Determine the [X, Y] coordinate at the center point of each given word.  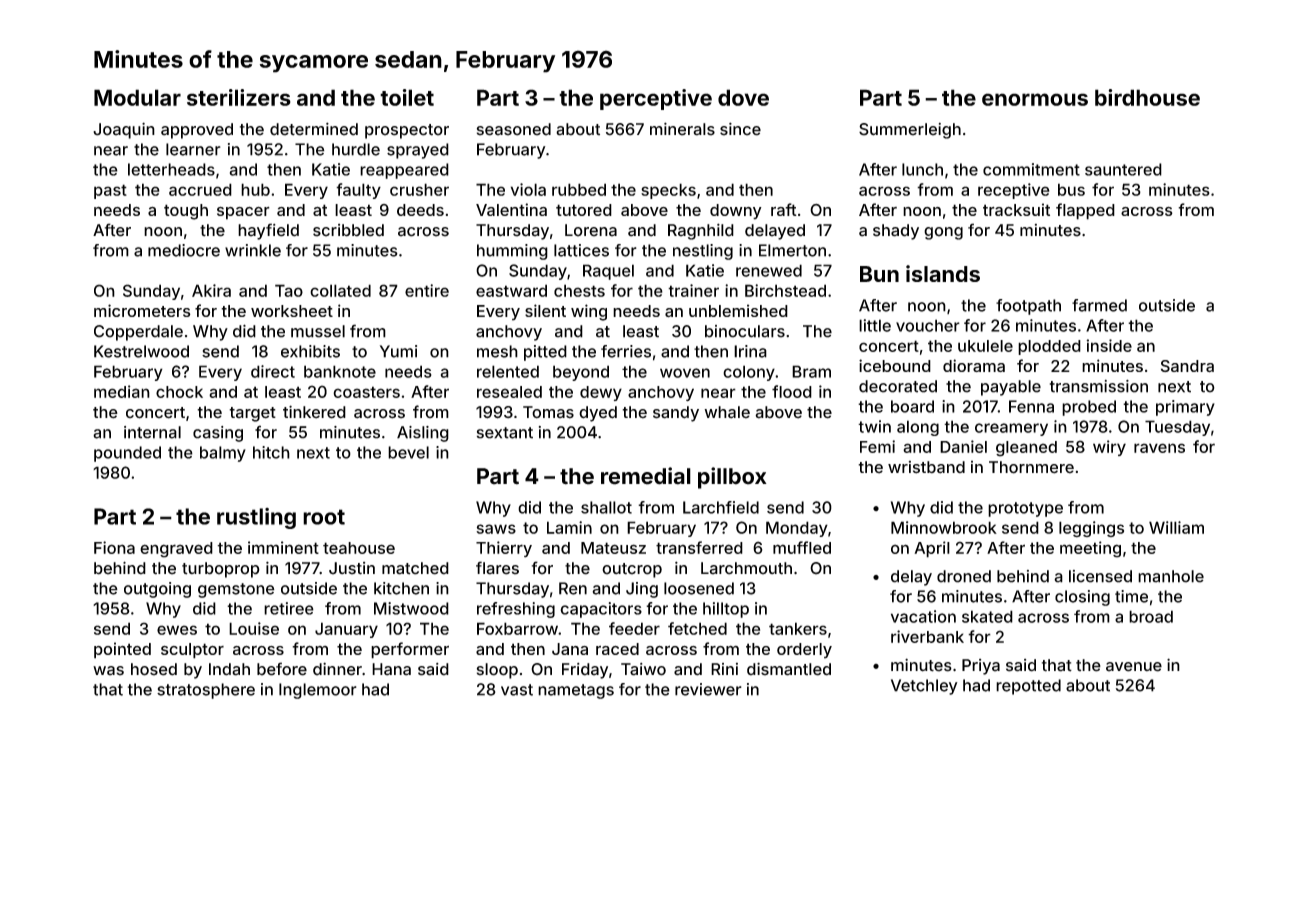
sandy [676, 414]
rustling [256, 518]
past [110, 191]
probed [1089, 408]
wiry [1109, 448]
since [740, 129]
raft [784, 209]
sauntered [1123, 169]
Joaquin [124, 130]
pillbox [732, 478]
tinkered [314, 412]
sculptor [192, 651]
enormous [1035, 99]
